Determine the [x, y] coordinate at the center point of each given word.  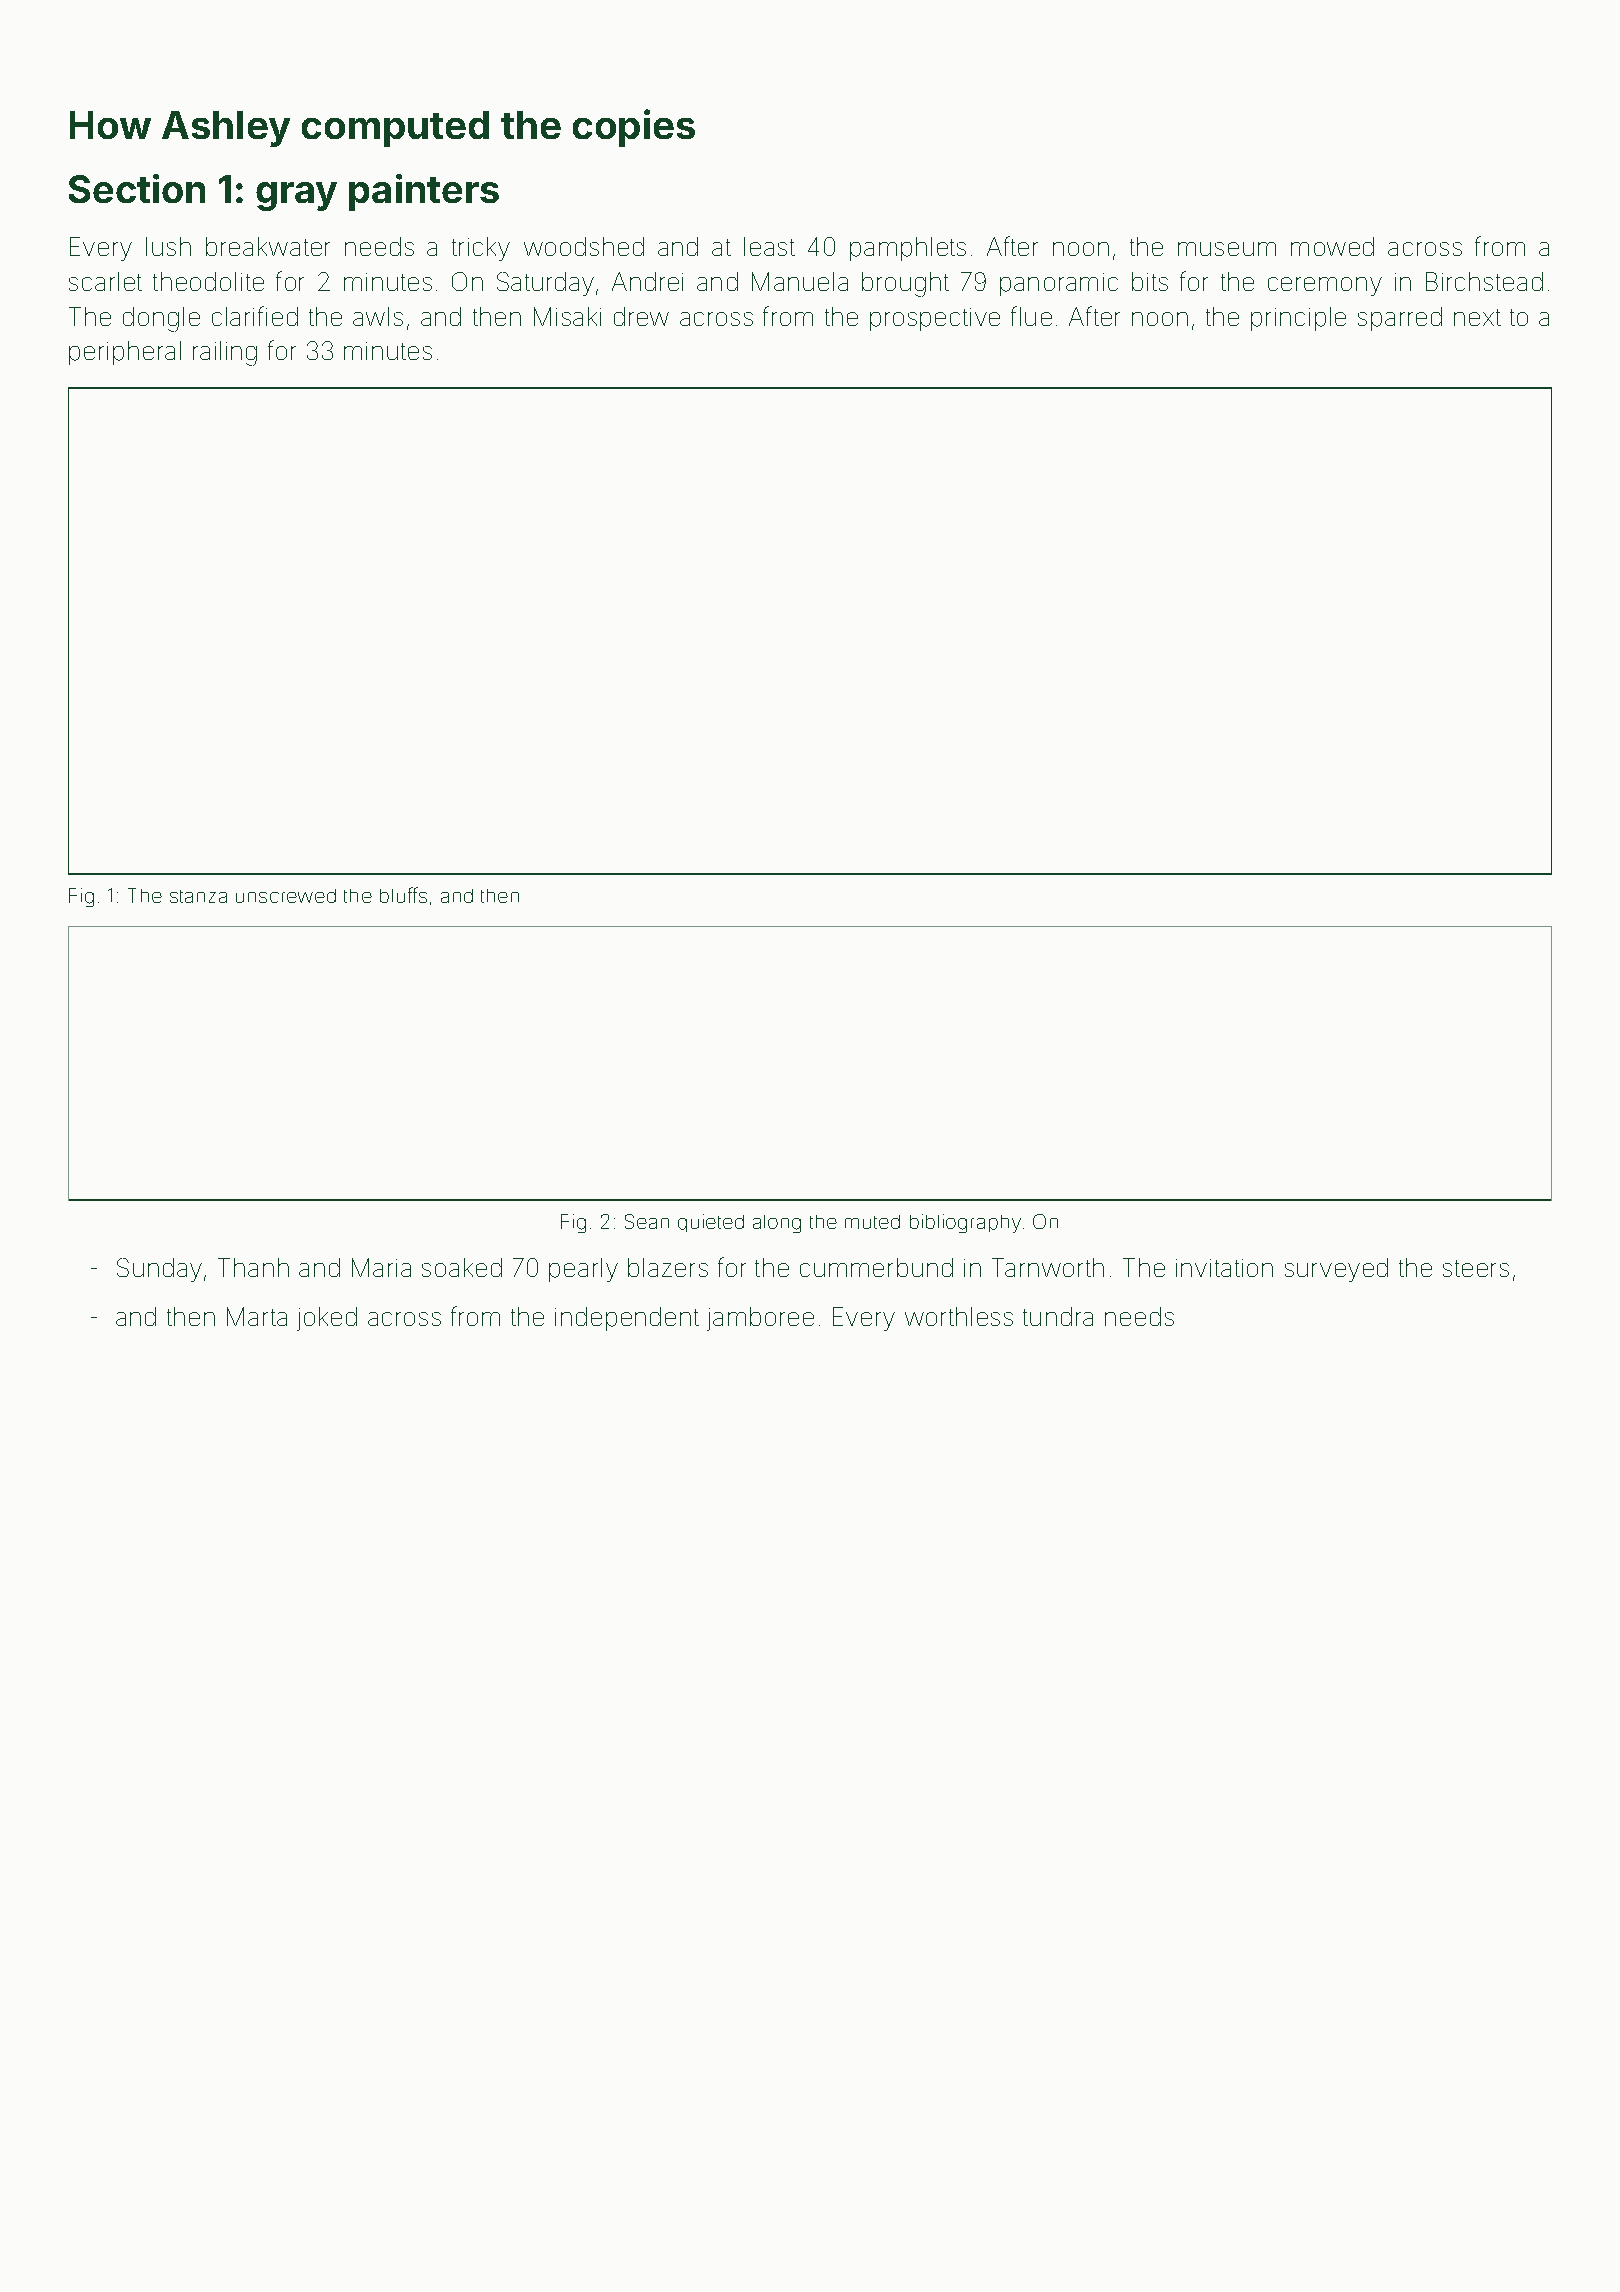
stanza [198, 896]
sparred [1400, 319]
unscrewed [286, 896]
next [1477, 317]
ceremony [1325, 286]
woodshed [584, 246]
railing [225, 353]
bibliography [965, 1223]
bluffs [403, 895]
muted [872, 1222]
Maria [381, 1267]
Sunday [159, 1270]
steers [1476, 1268]
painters [424, 192]
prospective [935, 319]
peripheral [125, 353]
